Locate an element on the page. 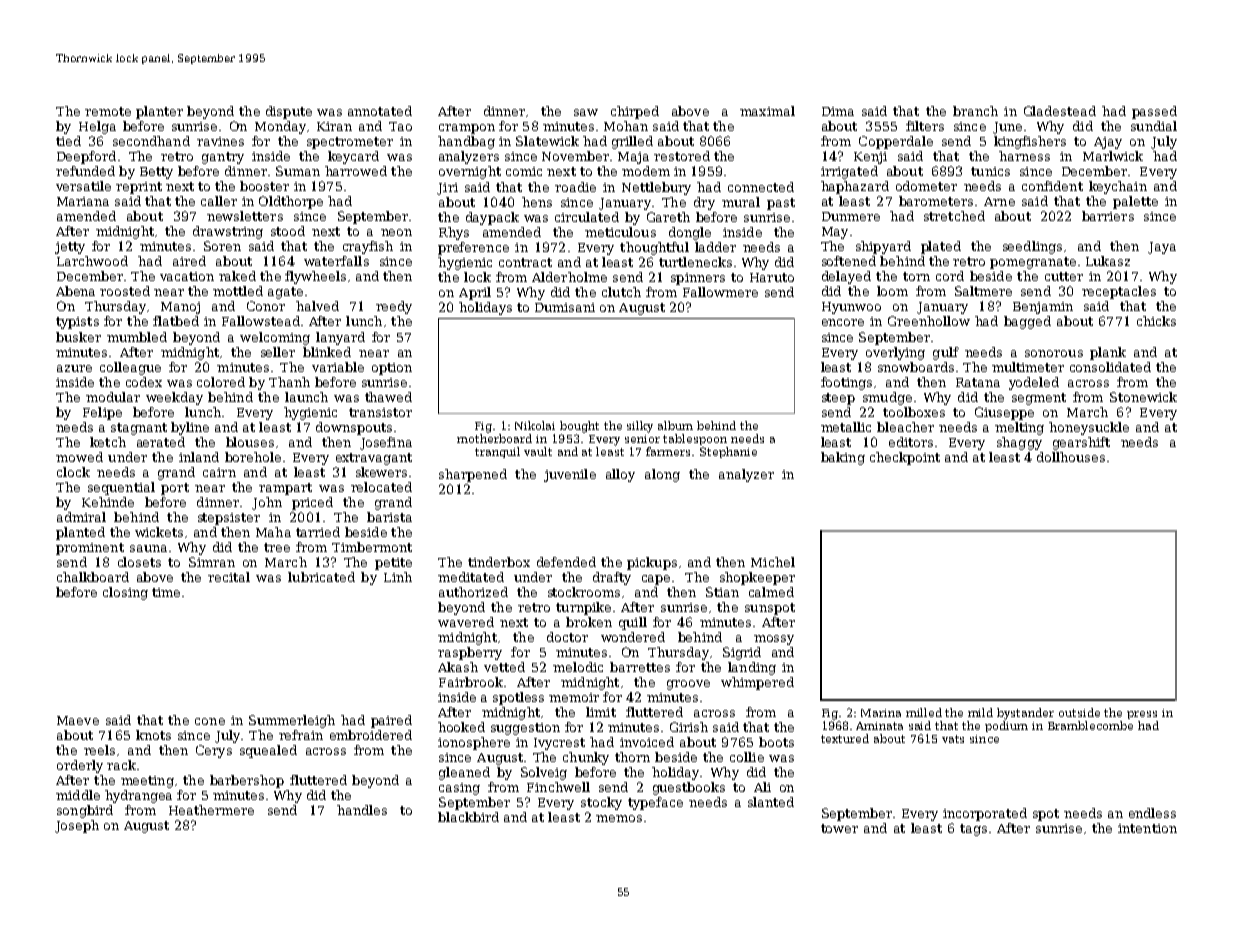 The height and width of the image is (952, 1233). sharpened is located at coordinates (473, 475).
